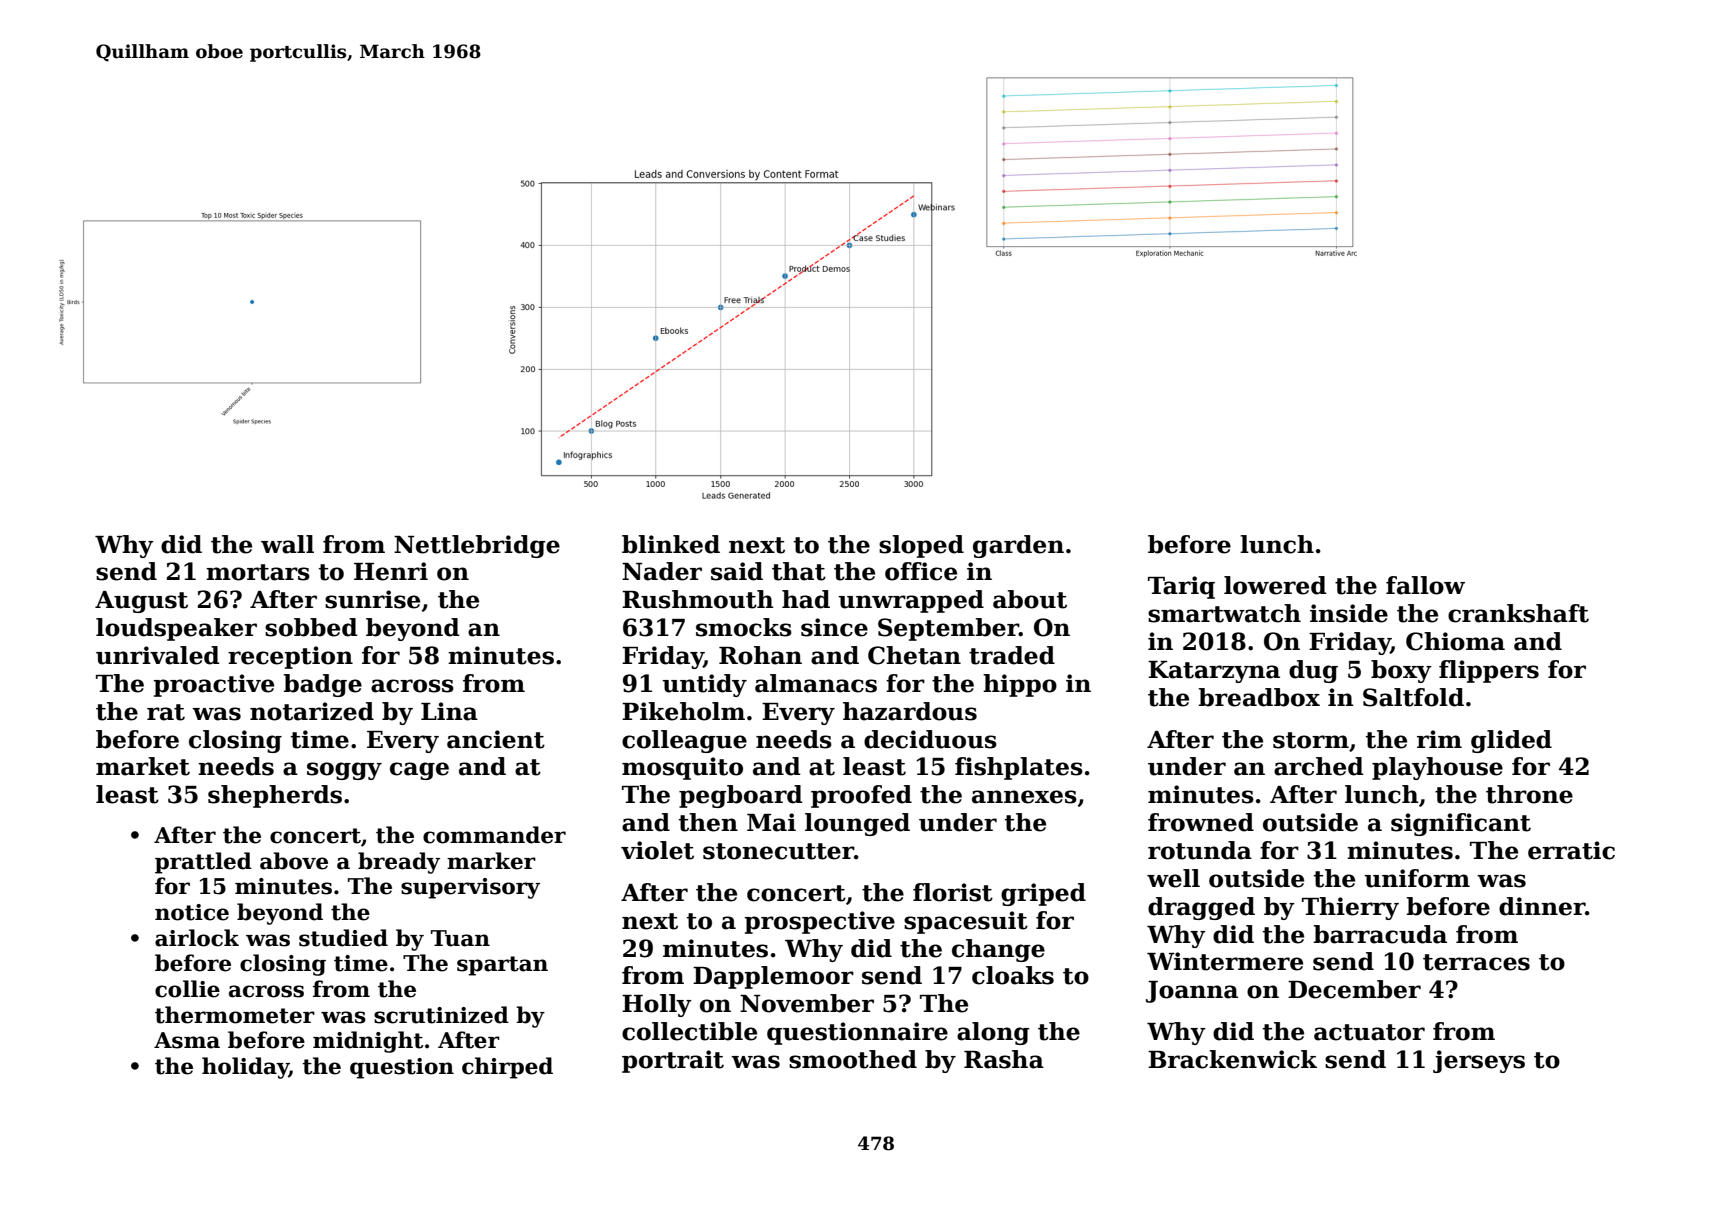  Describe the element at coordinates (737, 571) in the image. I see `said` at that location.
